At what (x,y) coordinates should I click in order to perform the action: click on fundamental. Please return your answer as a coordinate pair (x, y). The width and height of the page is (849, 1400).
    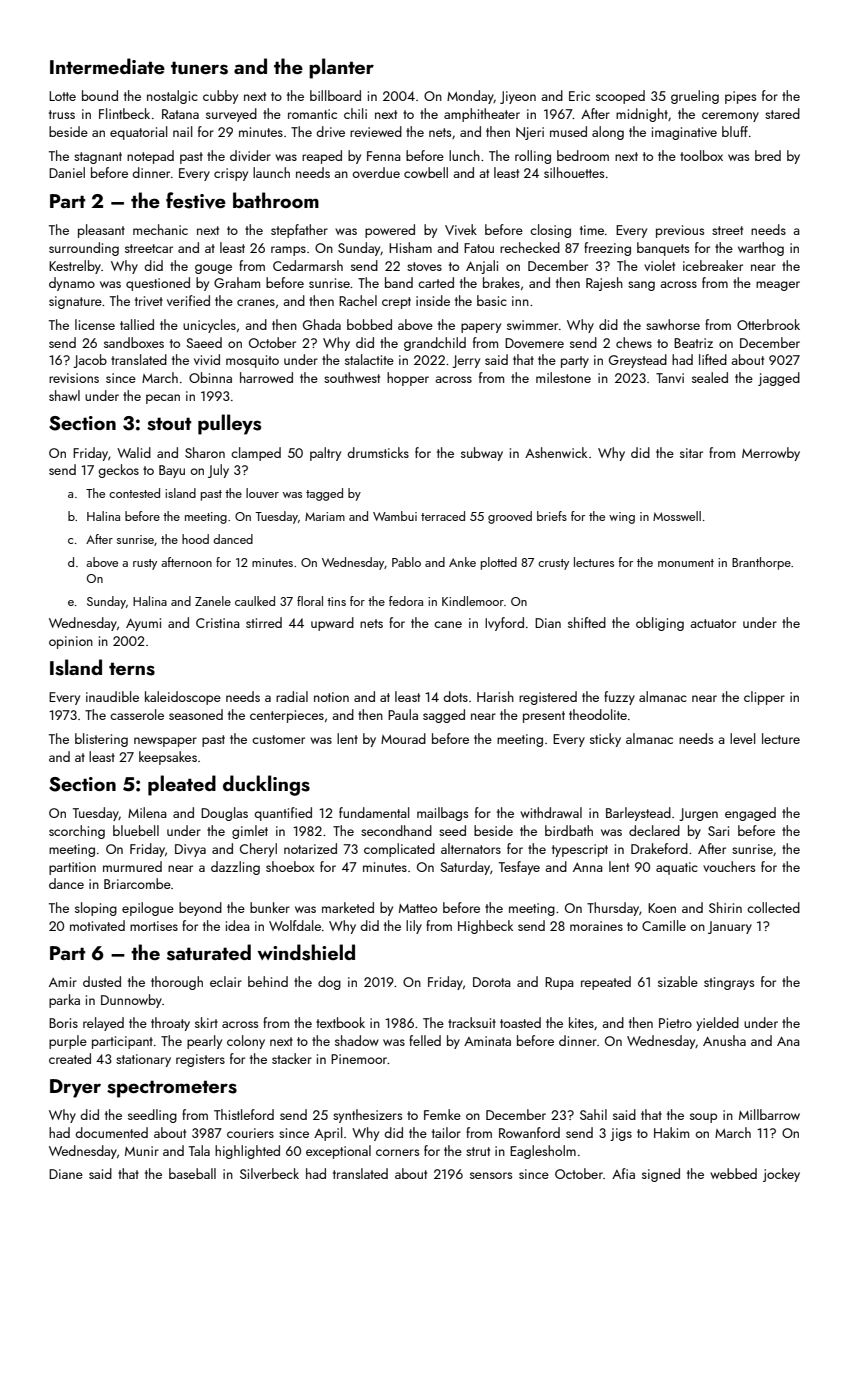
    Looking at the image, I should click on (374, 812).
